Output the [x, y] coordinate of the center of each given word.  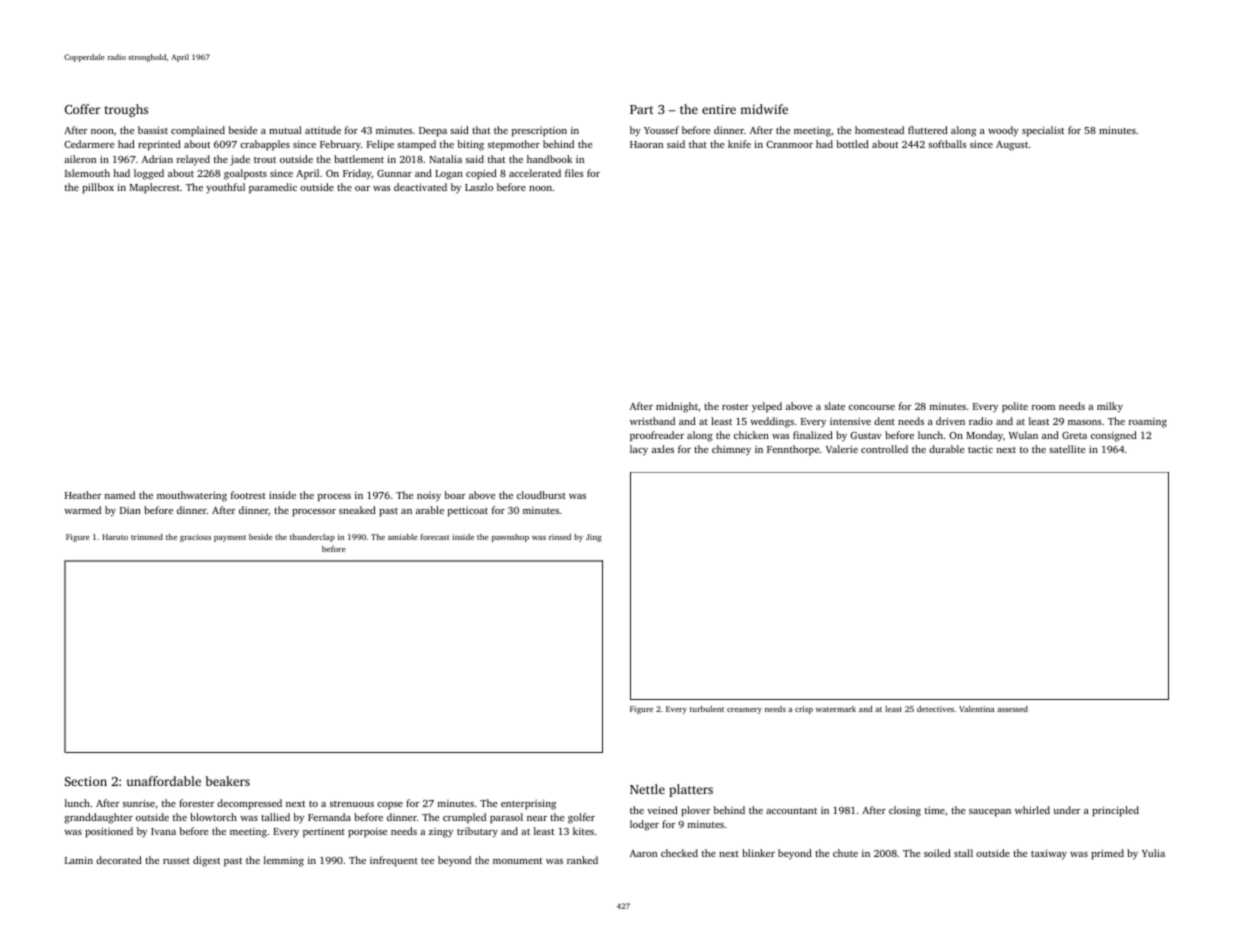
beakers [228, 781]
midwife [764, 109]
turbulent [707, 709]
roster [735, 407]
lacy [639, 450]
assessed [1012, 709]
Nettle [647, 789]
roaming [1148, 423]
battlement [359, 159]
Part [641, 109]
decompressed [249, 804]
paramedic [273, 188]
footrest [248, 495]
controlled [884, 449]
